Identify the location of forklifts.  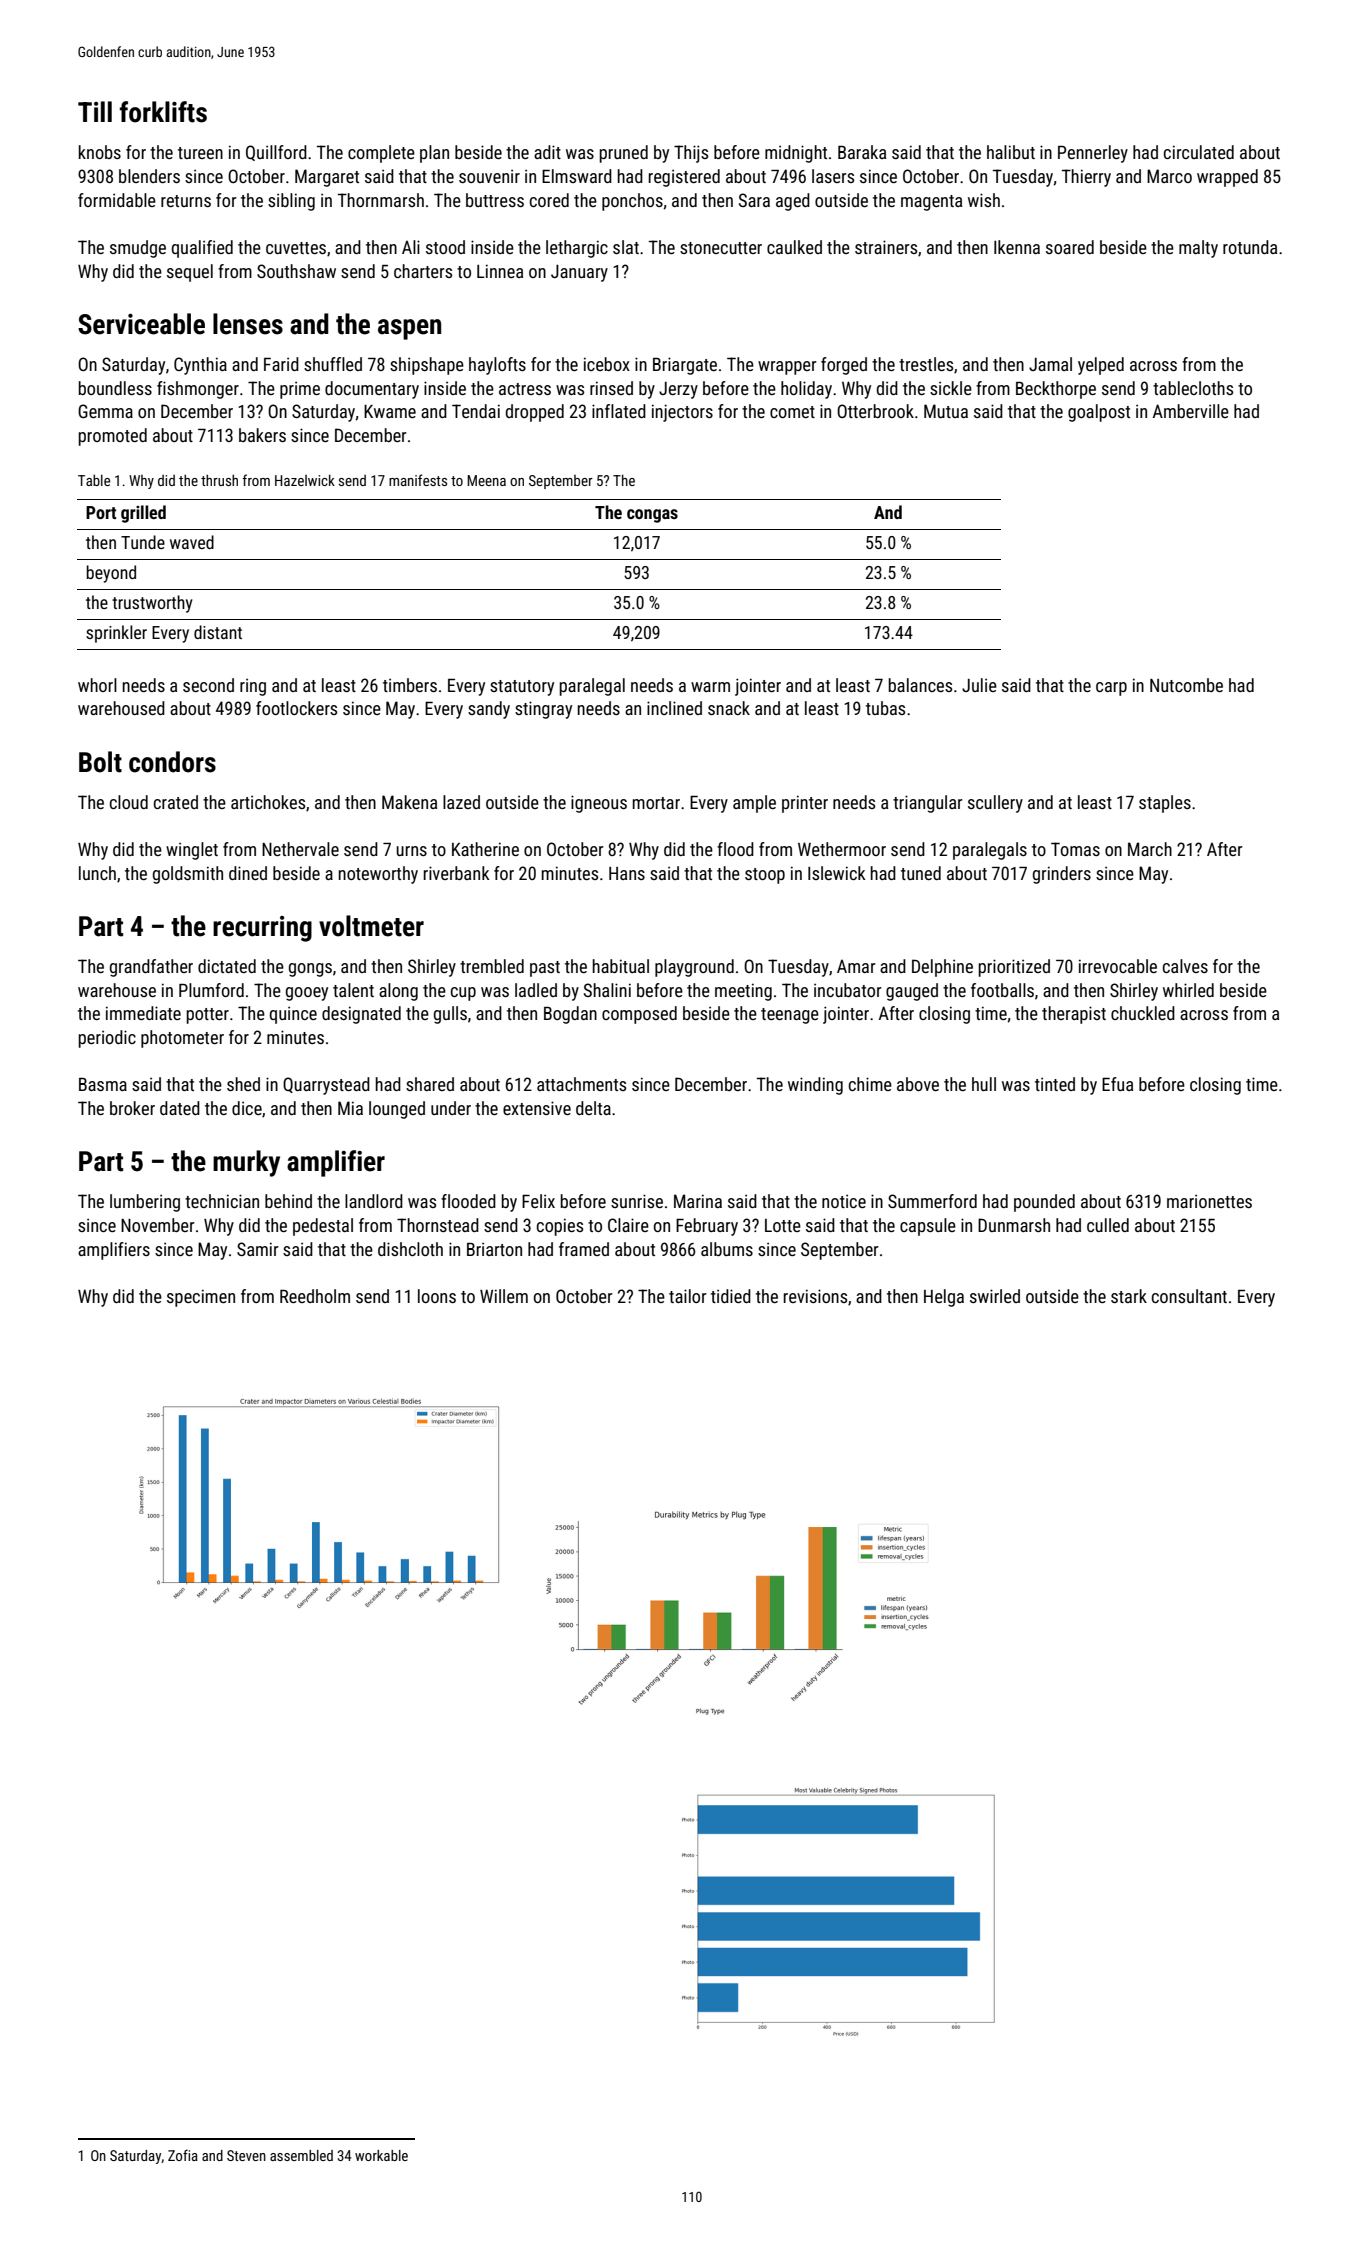
(163, 112).
